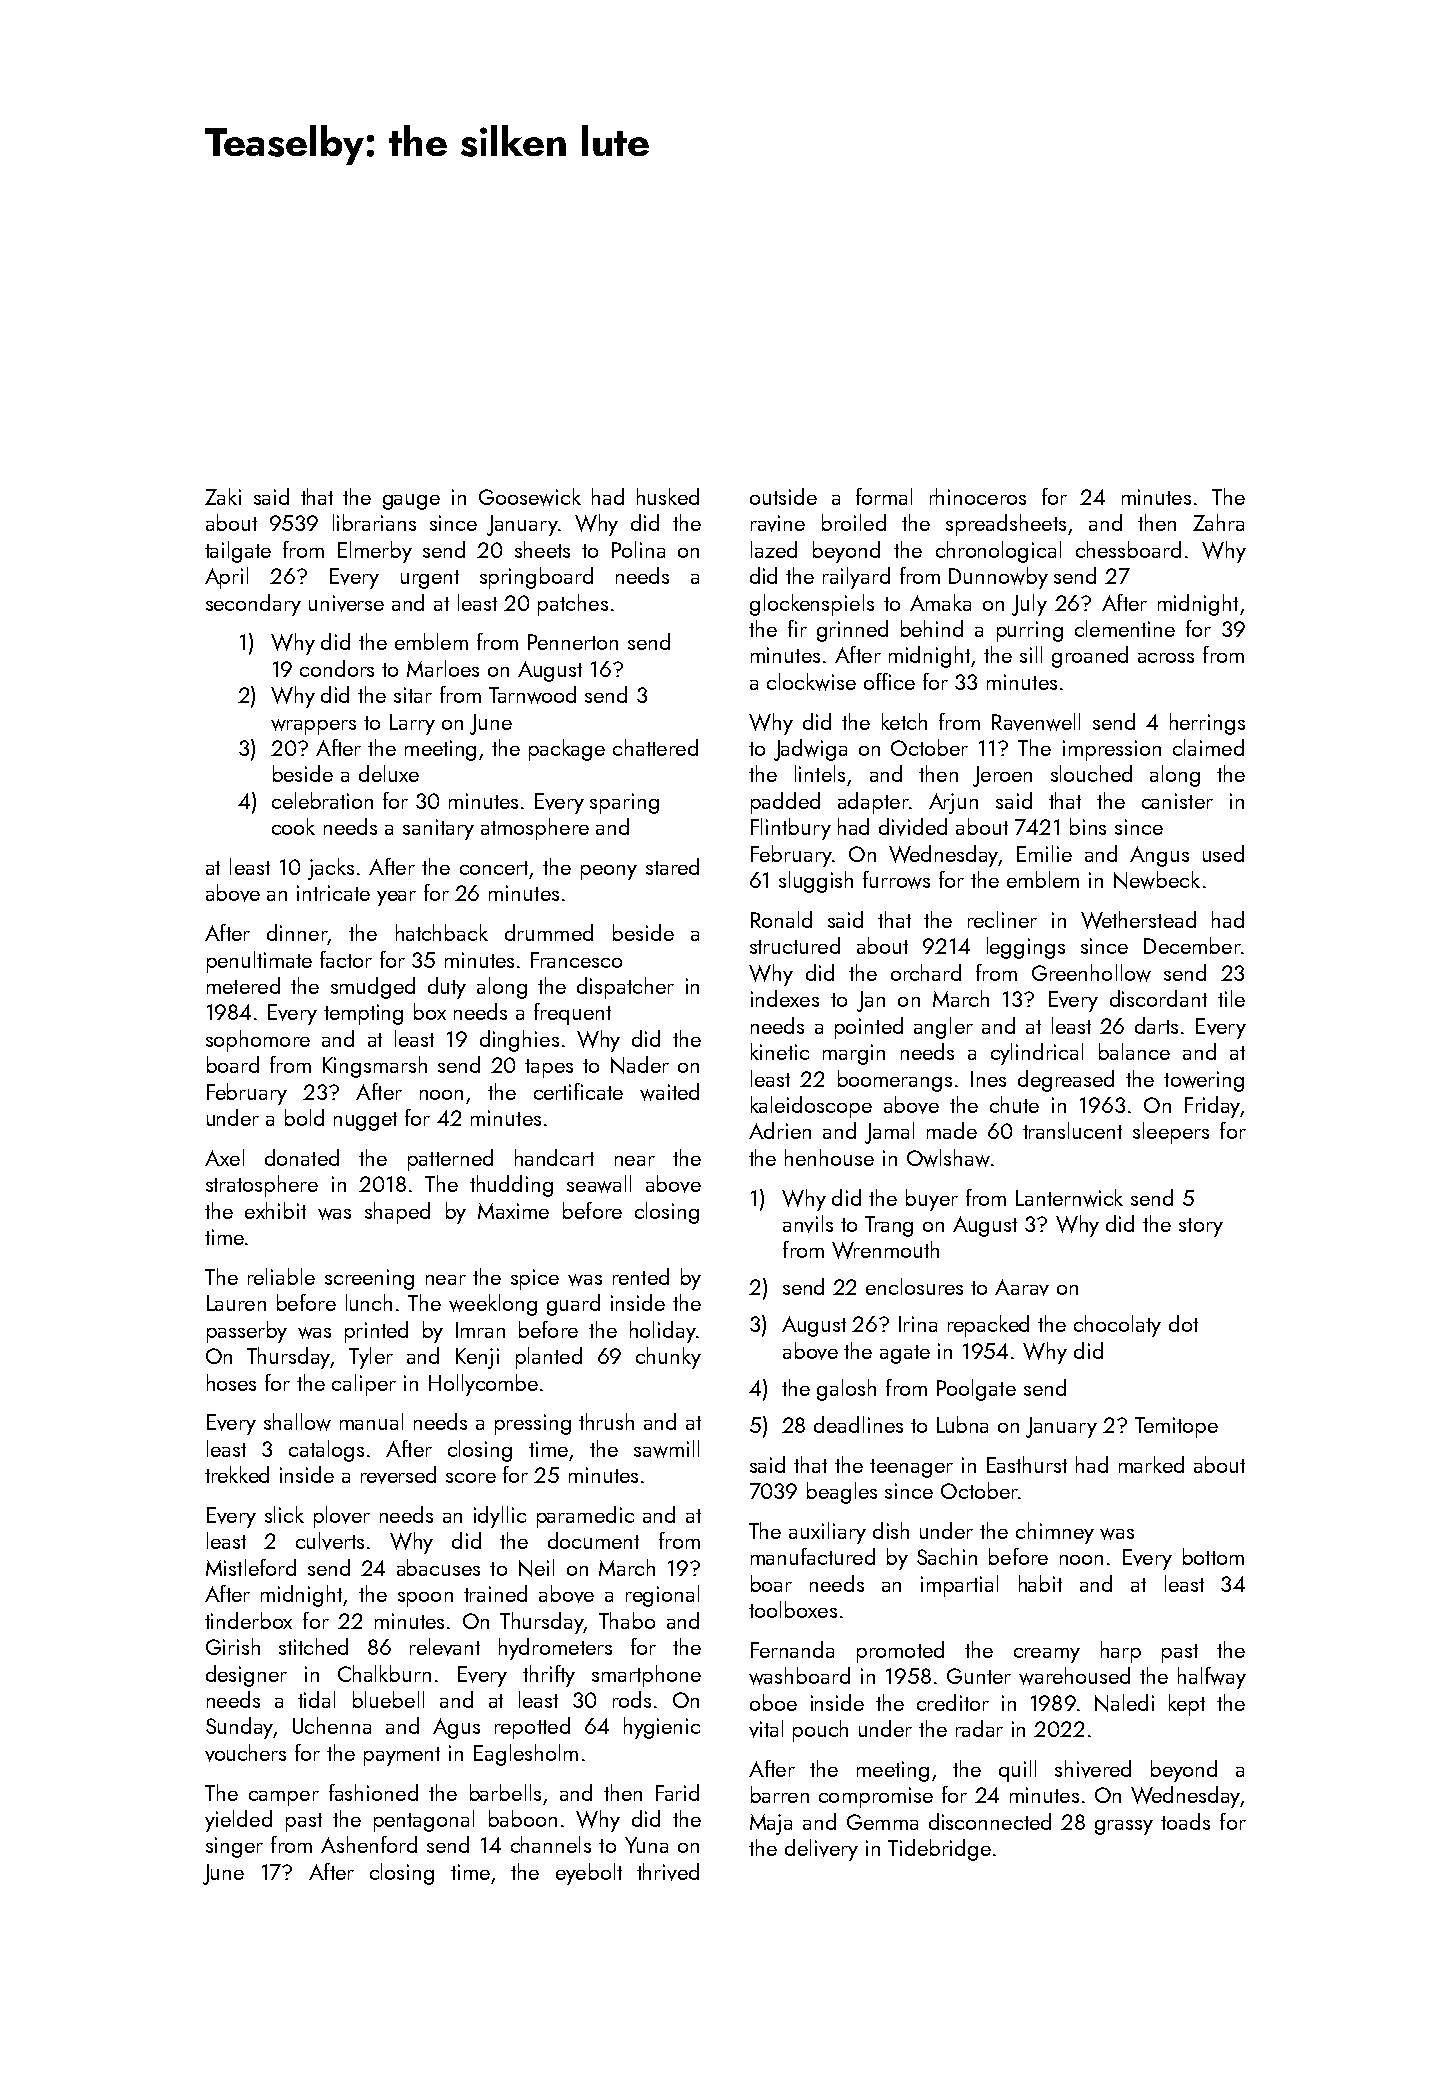  What do you see at coordinates (1069, 1198) in the page?
I see `Lanternwick` at bounding box center [1069, 1198].
